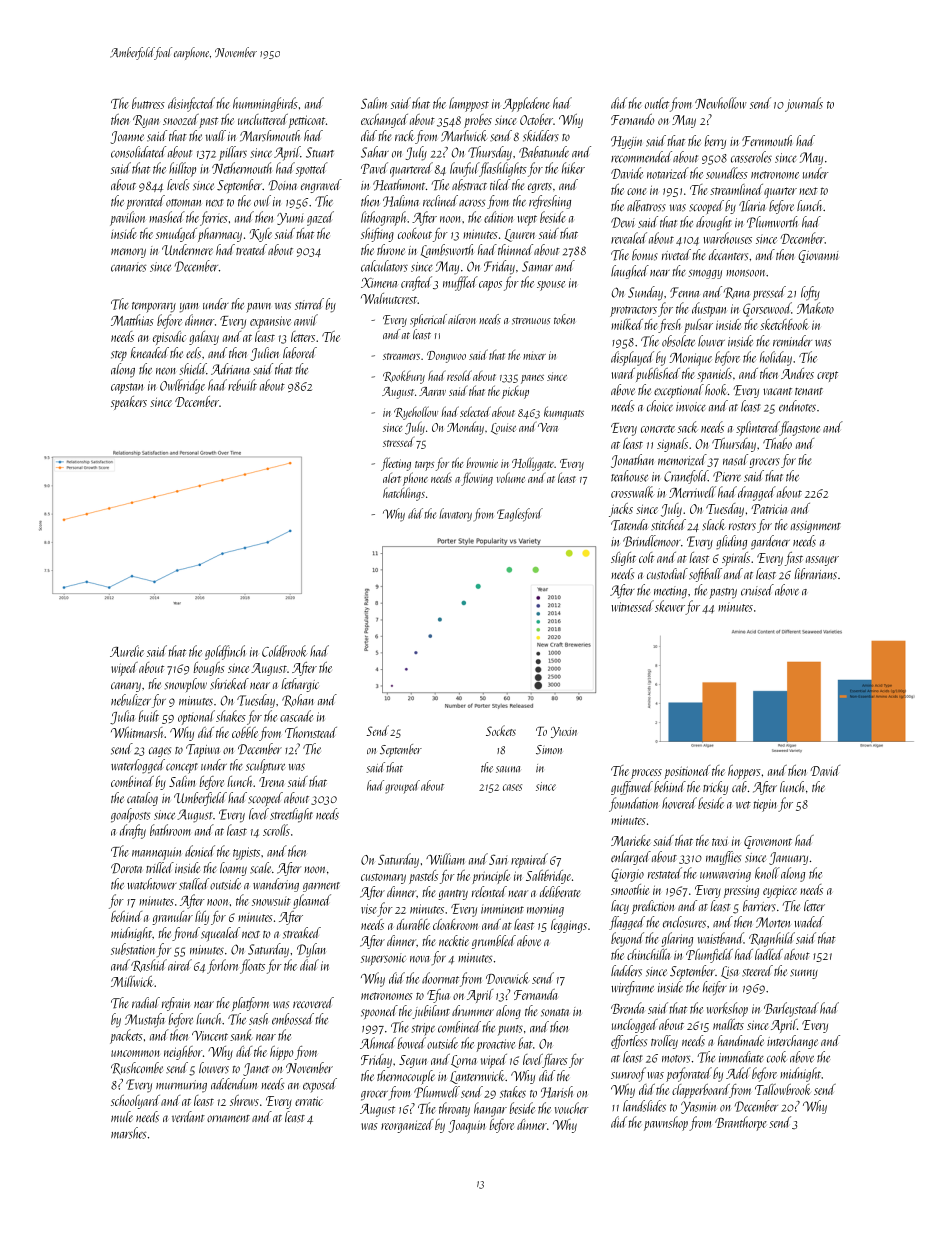 The width and height of the page is (952, 1233). I want to click on witnessed, so click(633, 606).
